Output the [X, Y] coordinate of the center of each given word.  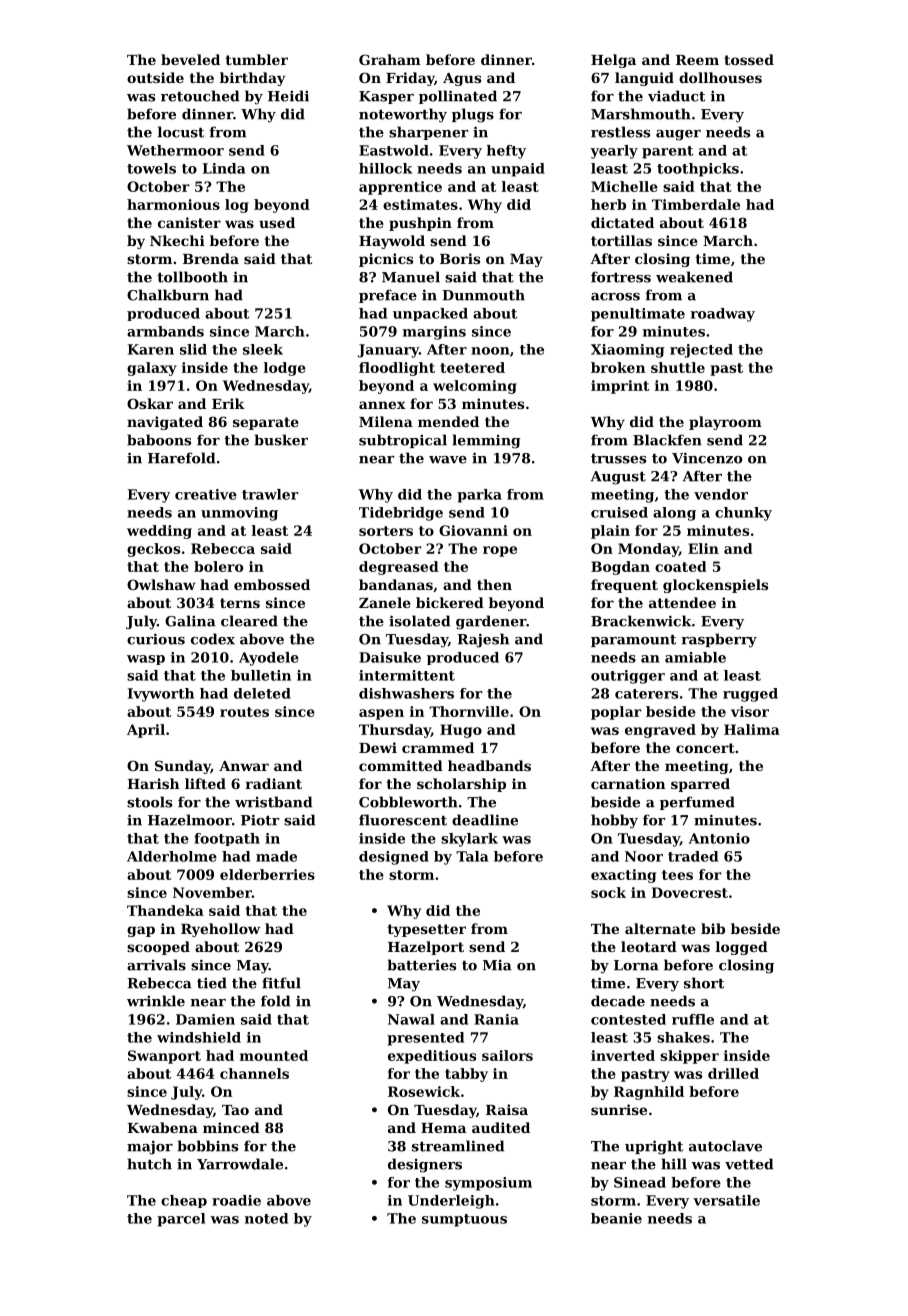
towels [151, 168]
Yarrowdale [240, 1164]
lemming [486, 441]
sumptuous [464, 1220]
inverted [623, 1055]
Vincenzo [707, 458]
